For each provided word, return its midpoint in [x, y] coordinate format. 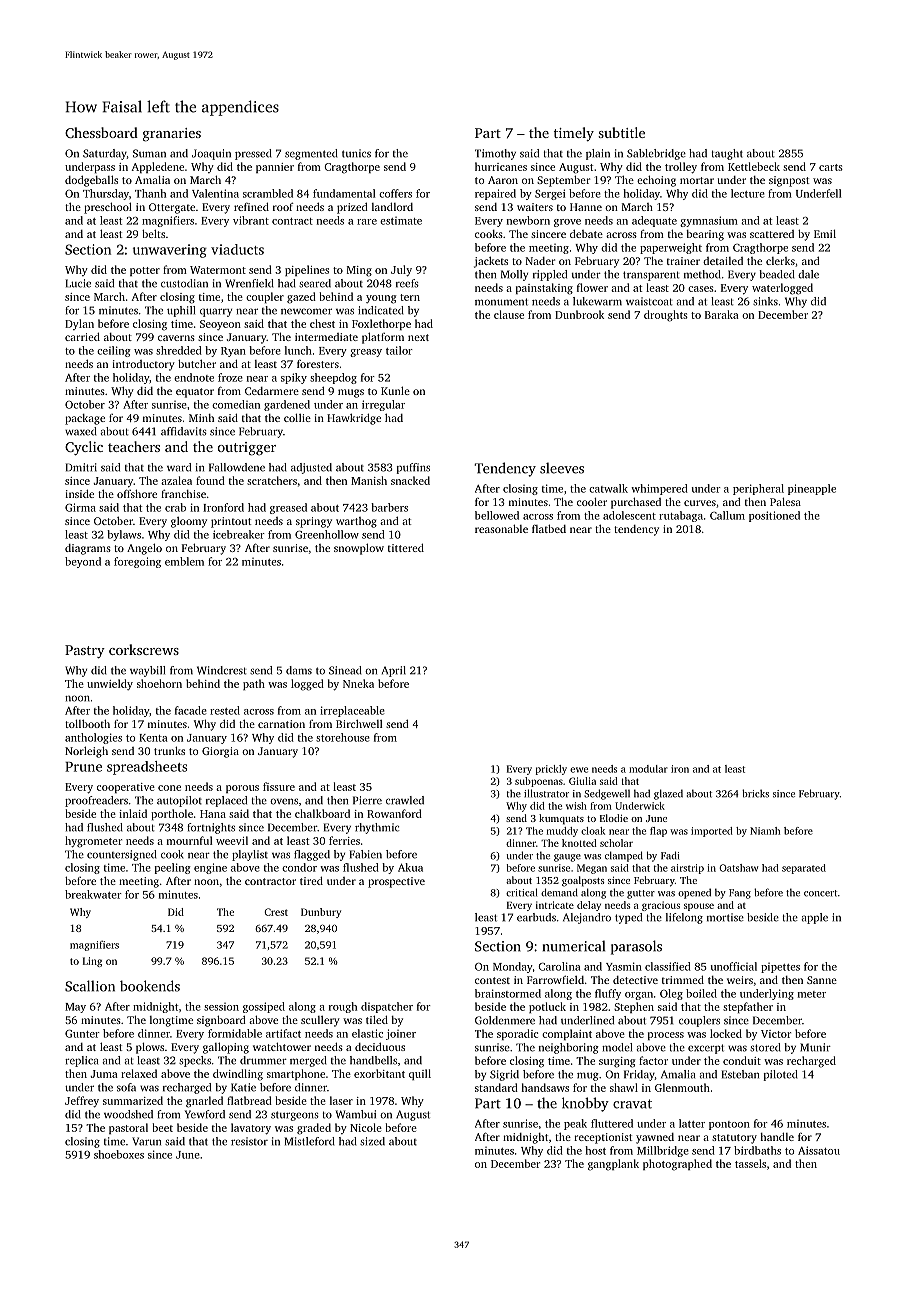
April [394, 671]
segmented [311, 154]
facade [191, 710]
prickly [551, 770]
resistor [249, 1141]
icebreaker [239, 534]
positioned [774, 516]
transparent [651, 276]
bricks [755, 793]
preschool [108, 208]
